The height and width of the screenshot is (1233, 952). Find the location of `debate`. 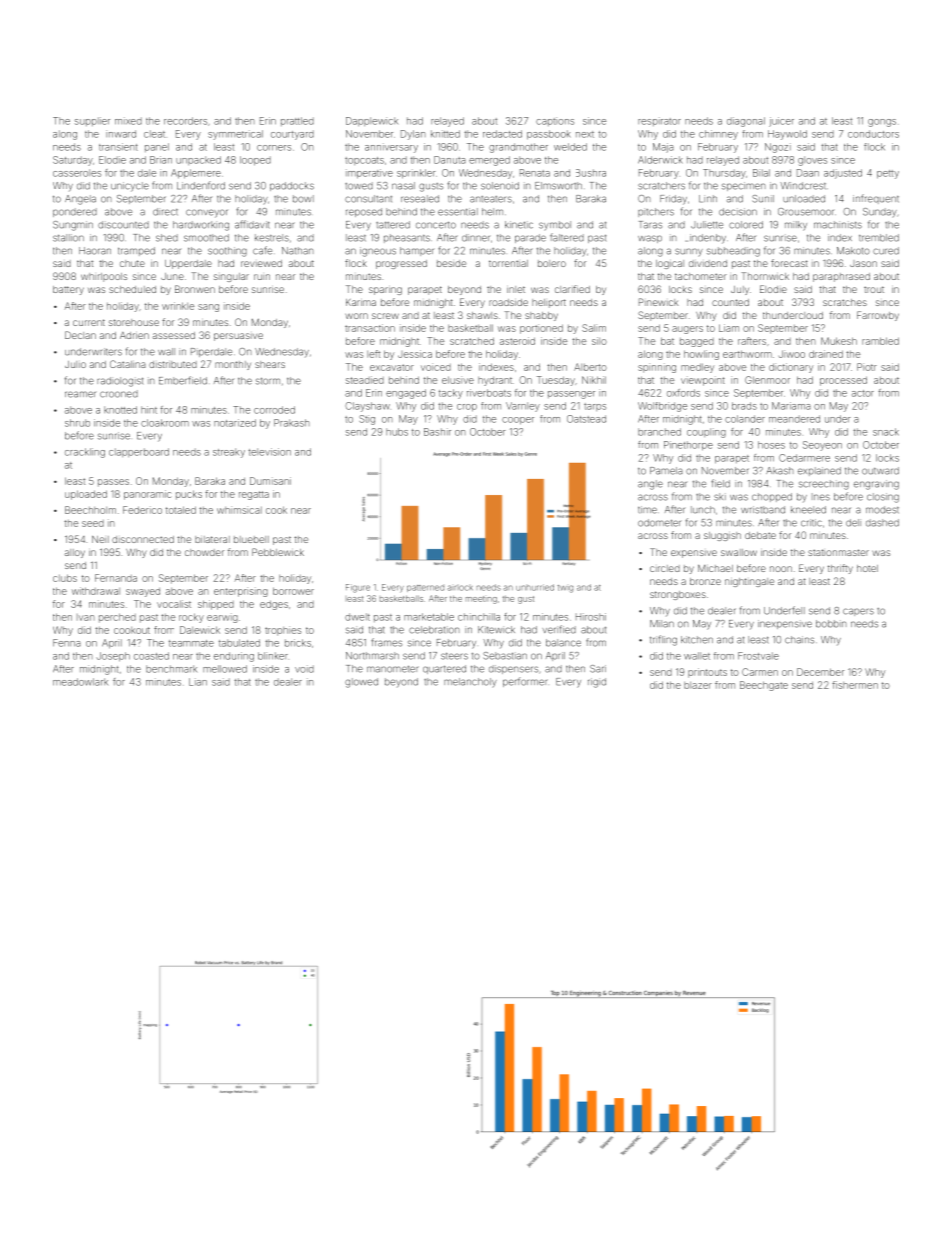

debate is located at coordinates (760, 535).
